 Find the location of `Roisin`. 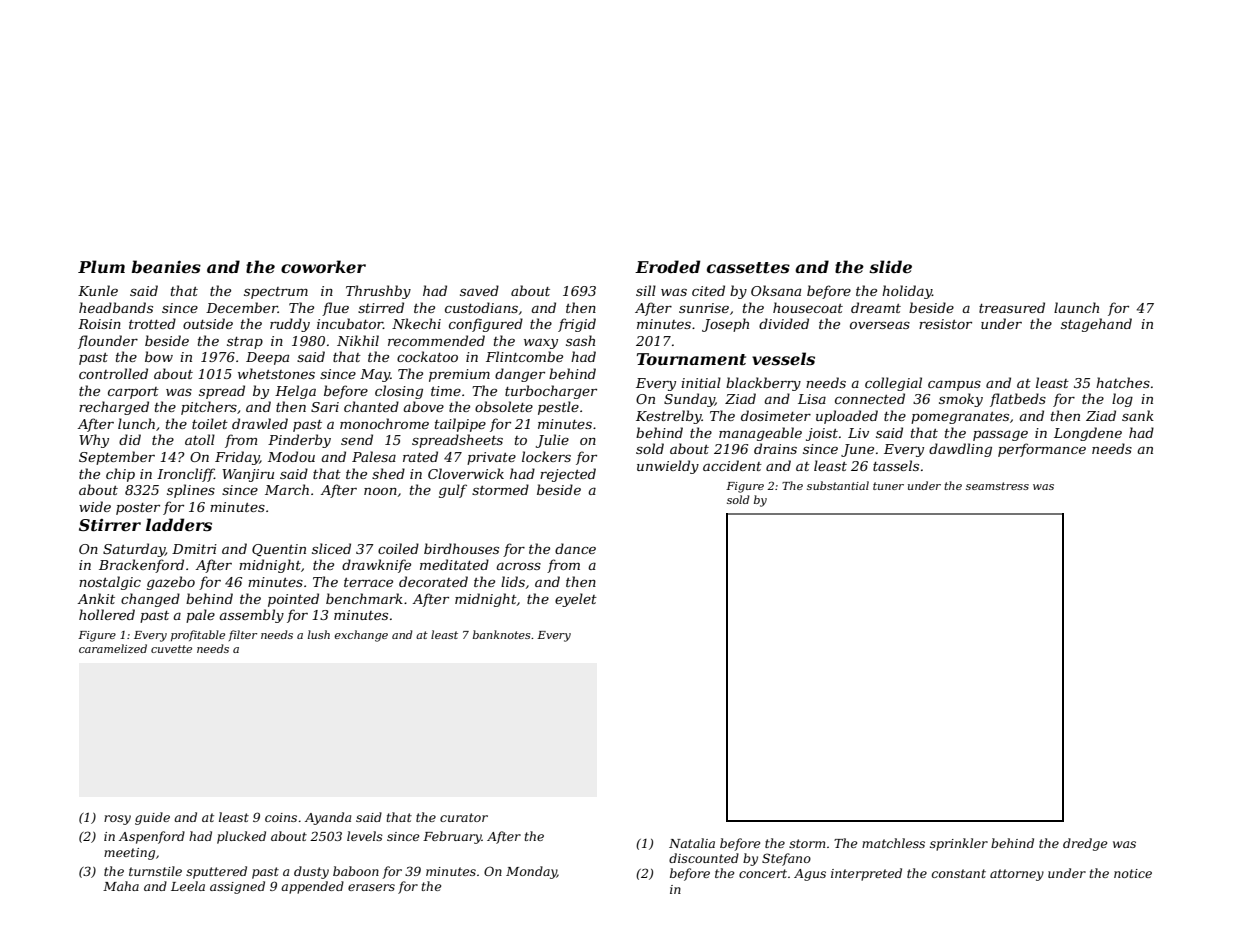

Roisin is located at coordinates (99, 324).
